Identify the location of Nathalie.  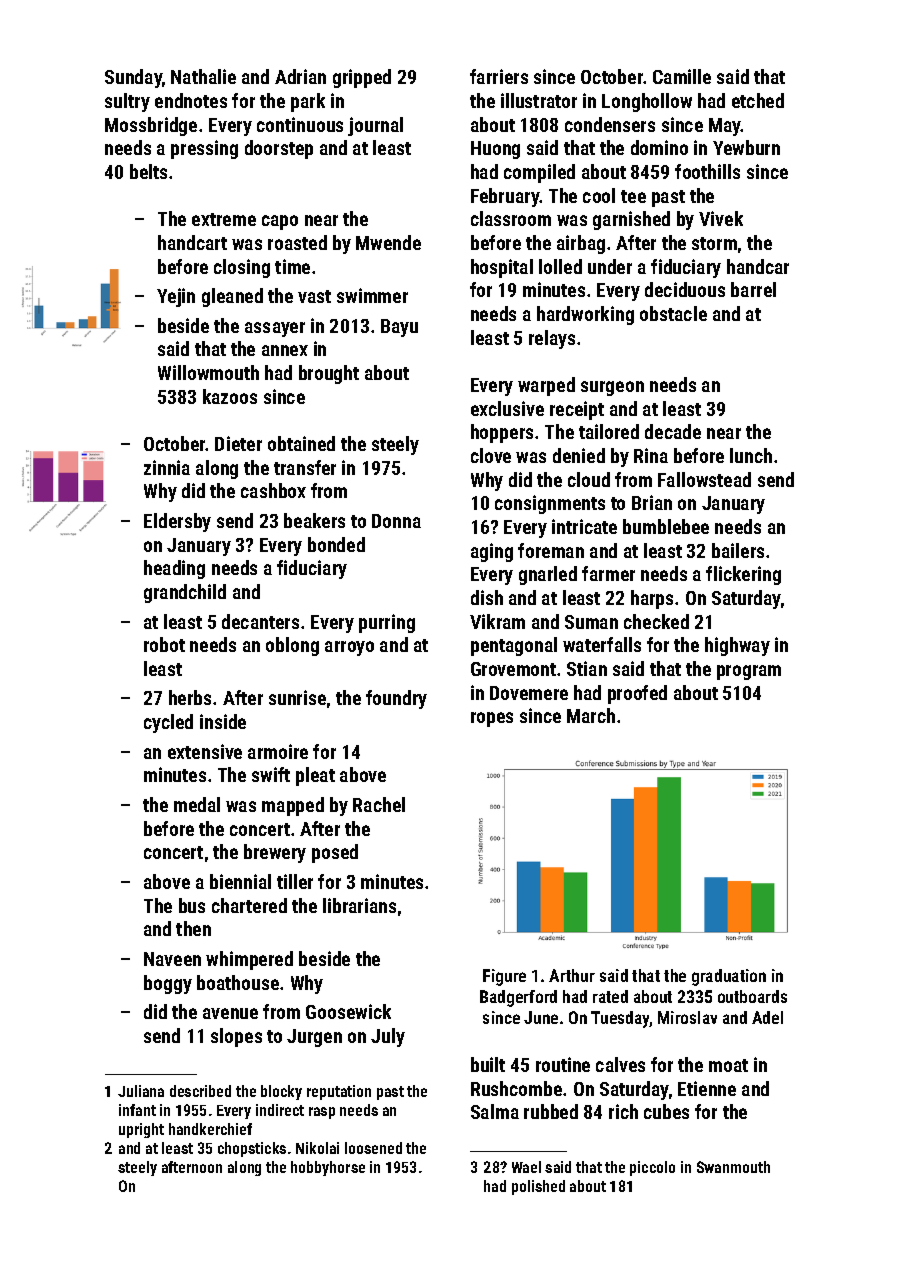
(203, 76).
